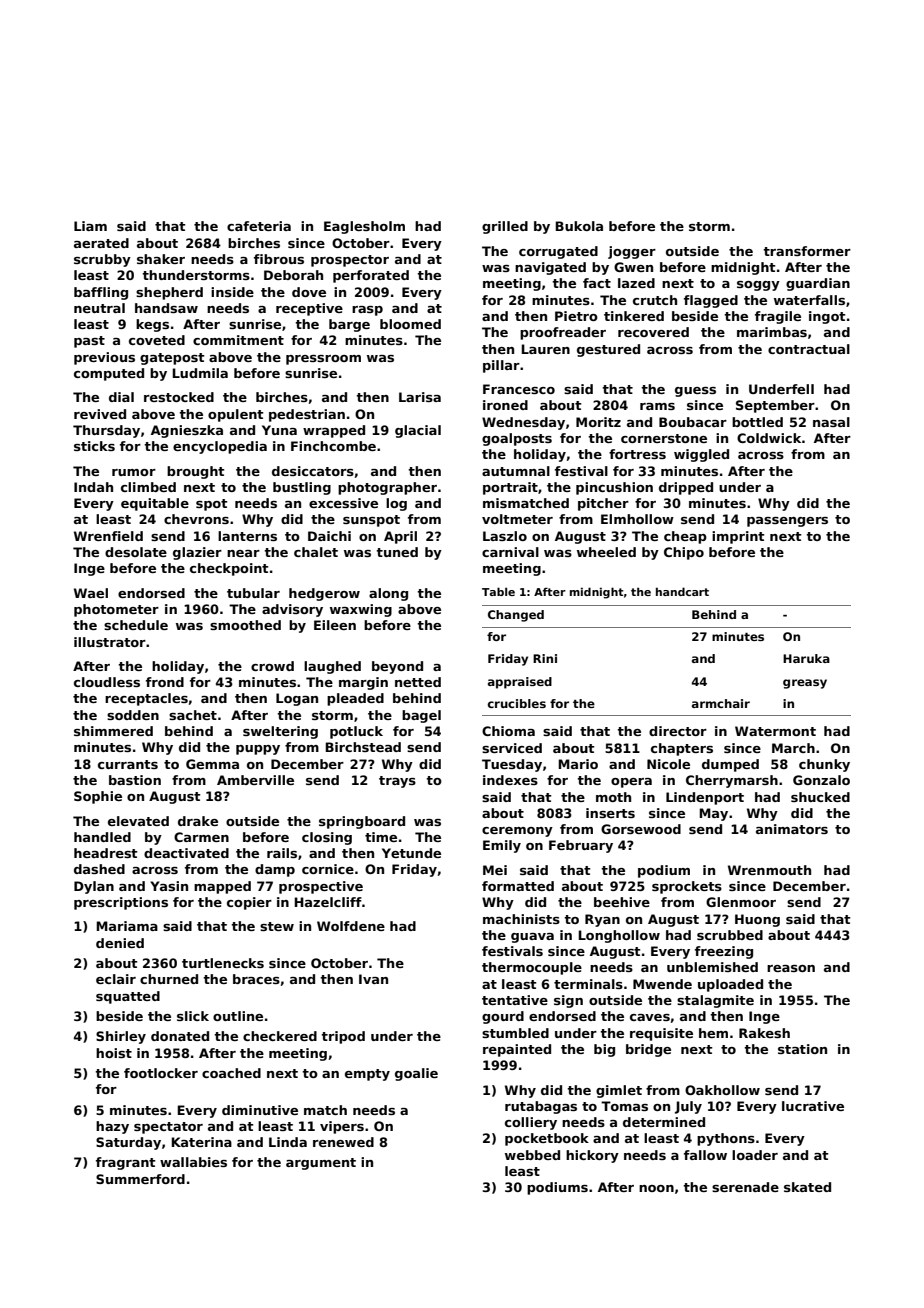 The height and width of the page is (1308, 924). Describe the element at coordinates (98, 797) in the page. I see `Sophie` at that location.
